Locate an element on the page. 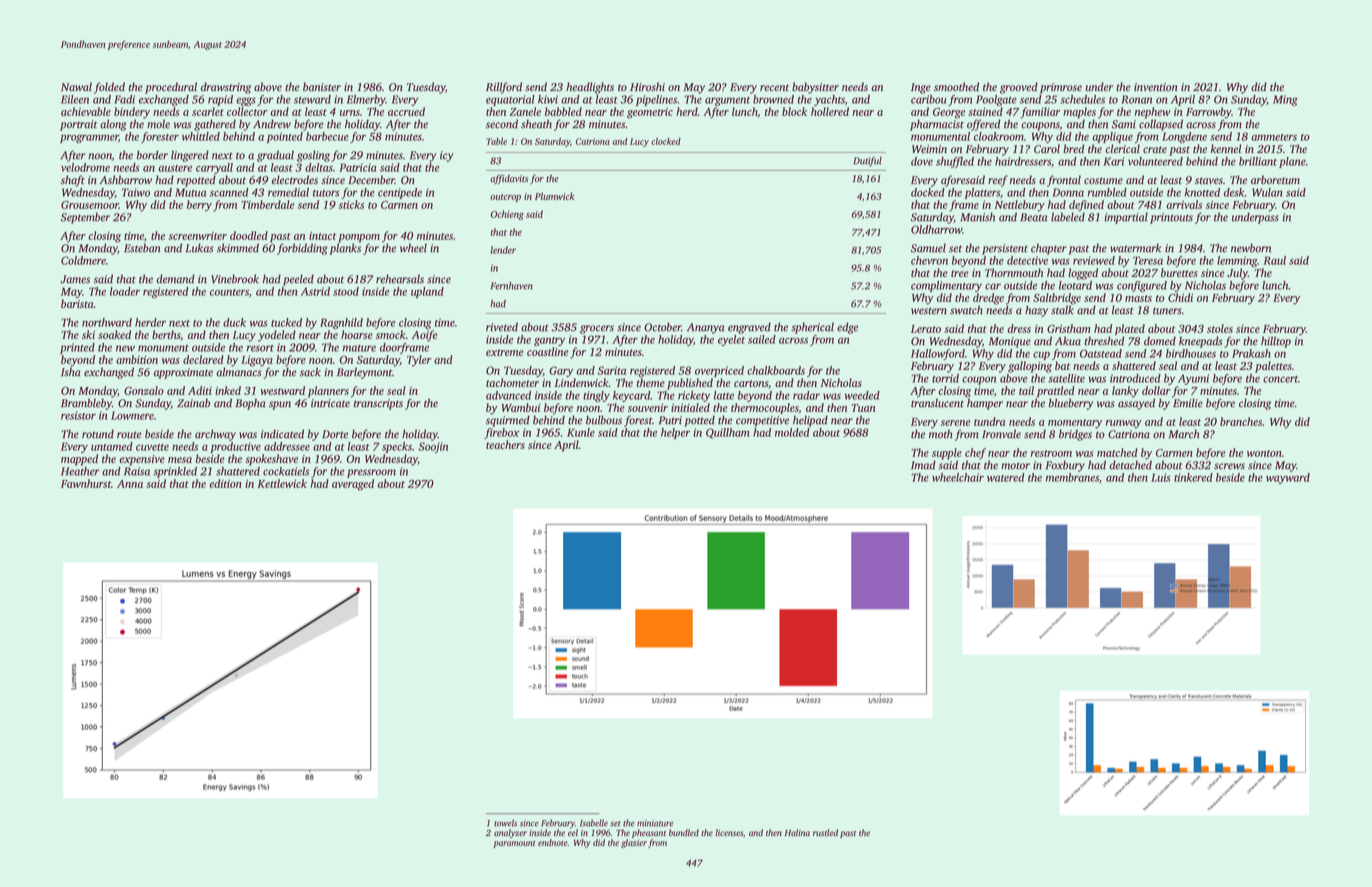 This page has width=1372, height=887. wayward is located at coordinates (1288, 478).
